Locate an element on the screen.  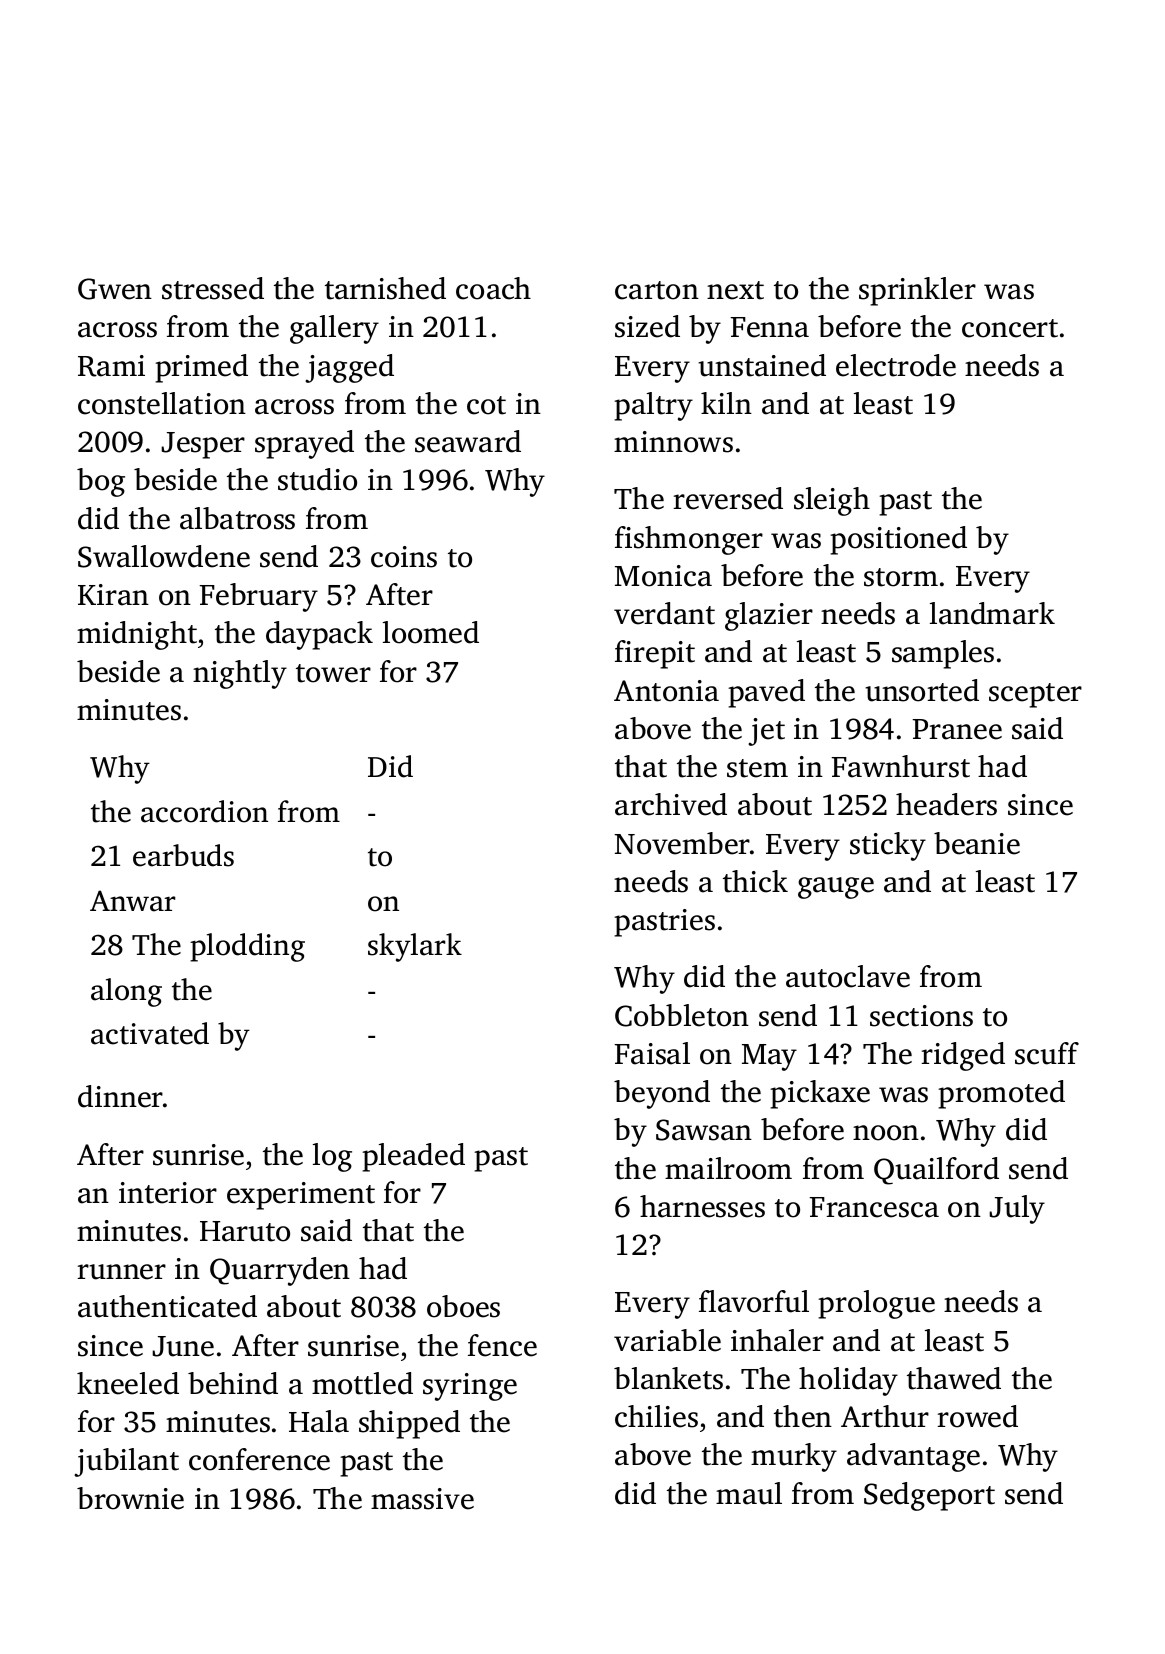
promoted is located at coordinates (1001, 1094).
